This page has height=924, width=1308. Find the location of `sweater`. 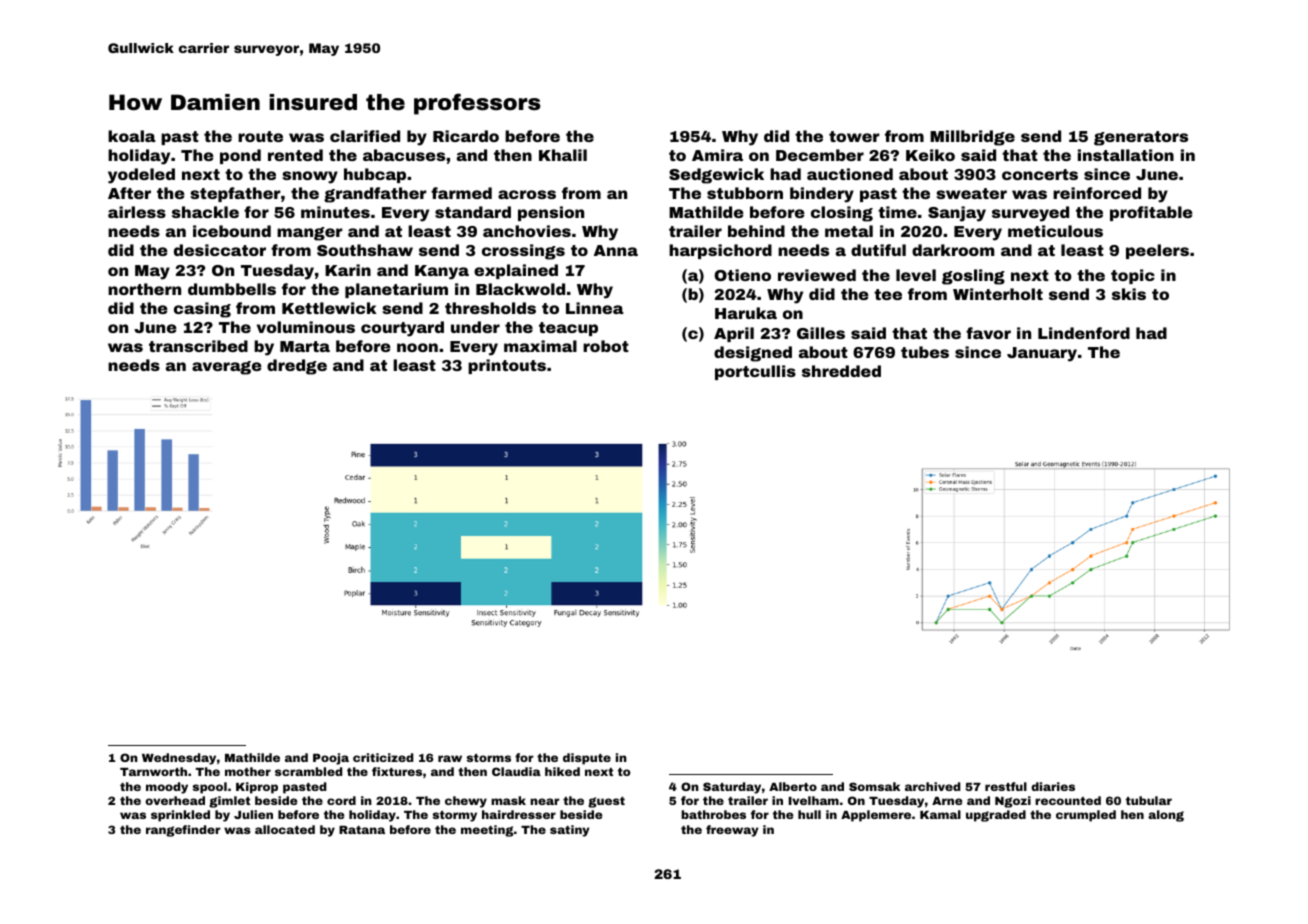

sweater is located at coordinates (971, 193).
